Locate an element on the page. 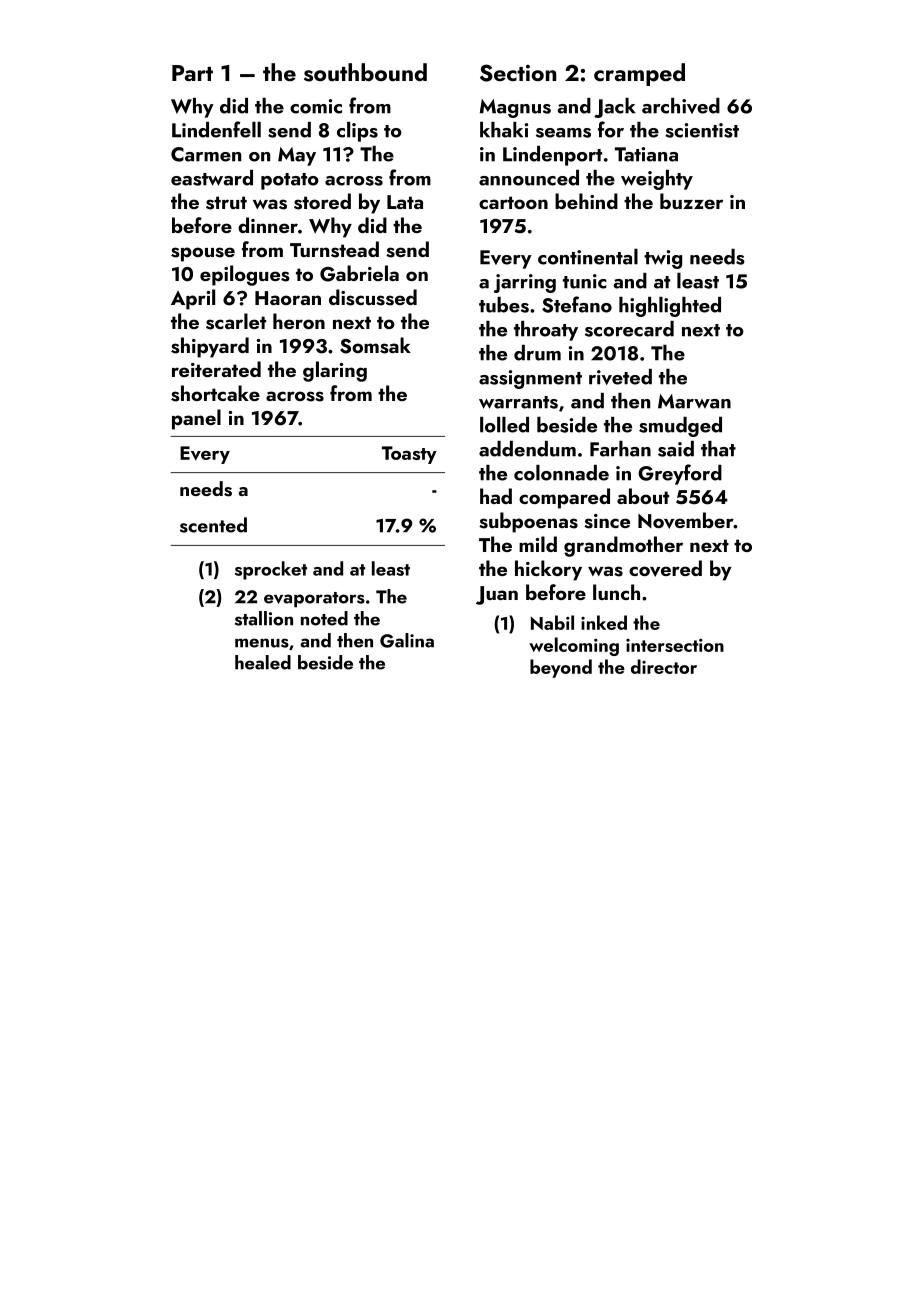 The width and height of the document is (924, 1311). khaki is located at coordinates (504, 130).
